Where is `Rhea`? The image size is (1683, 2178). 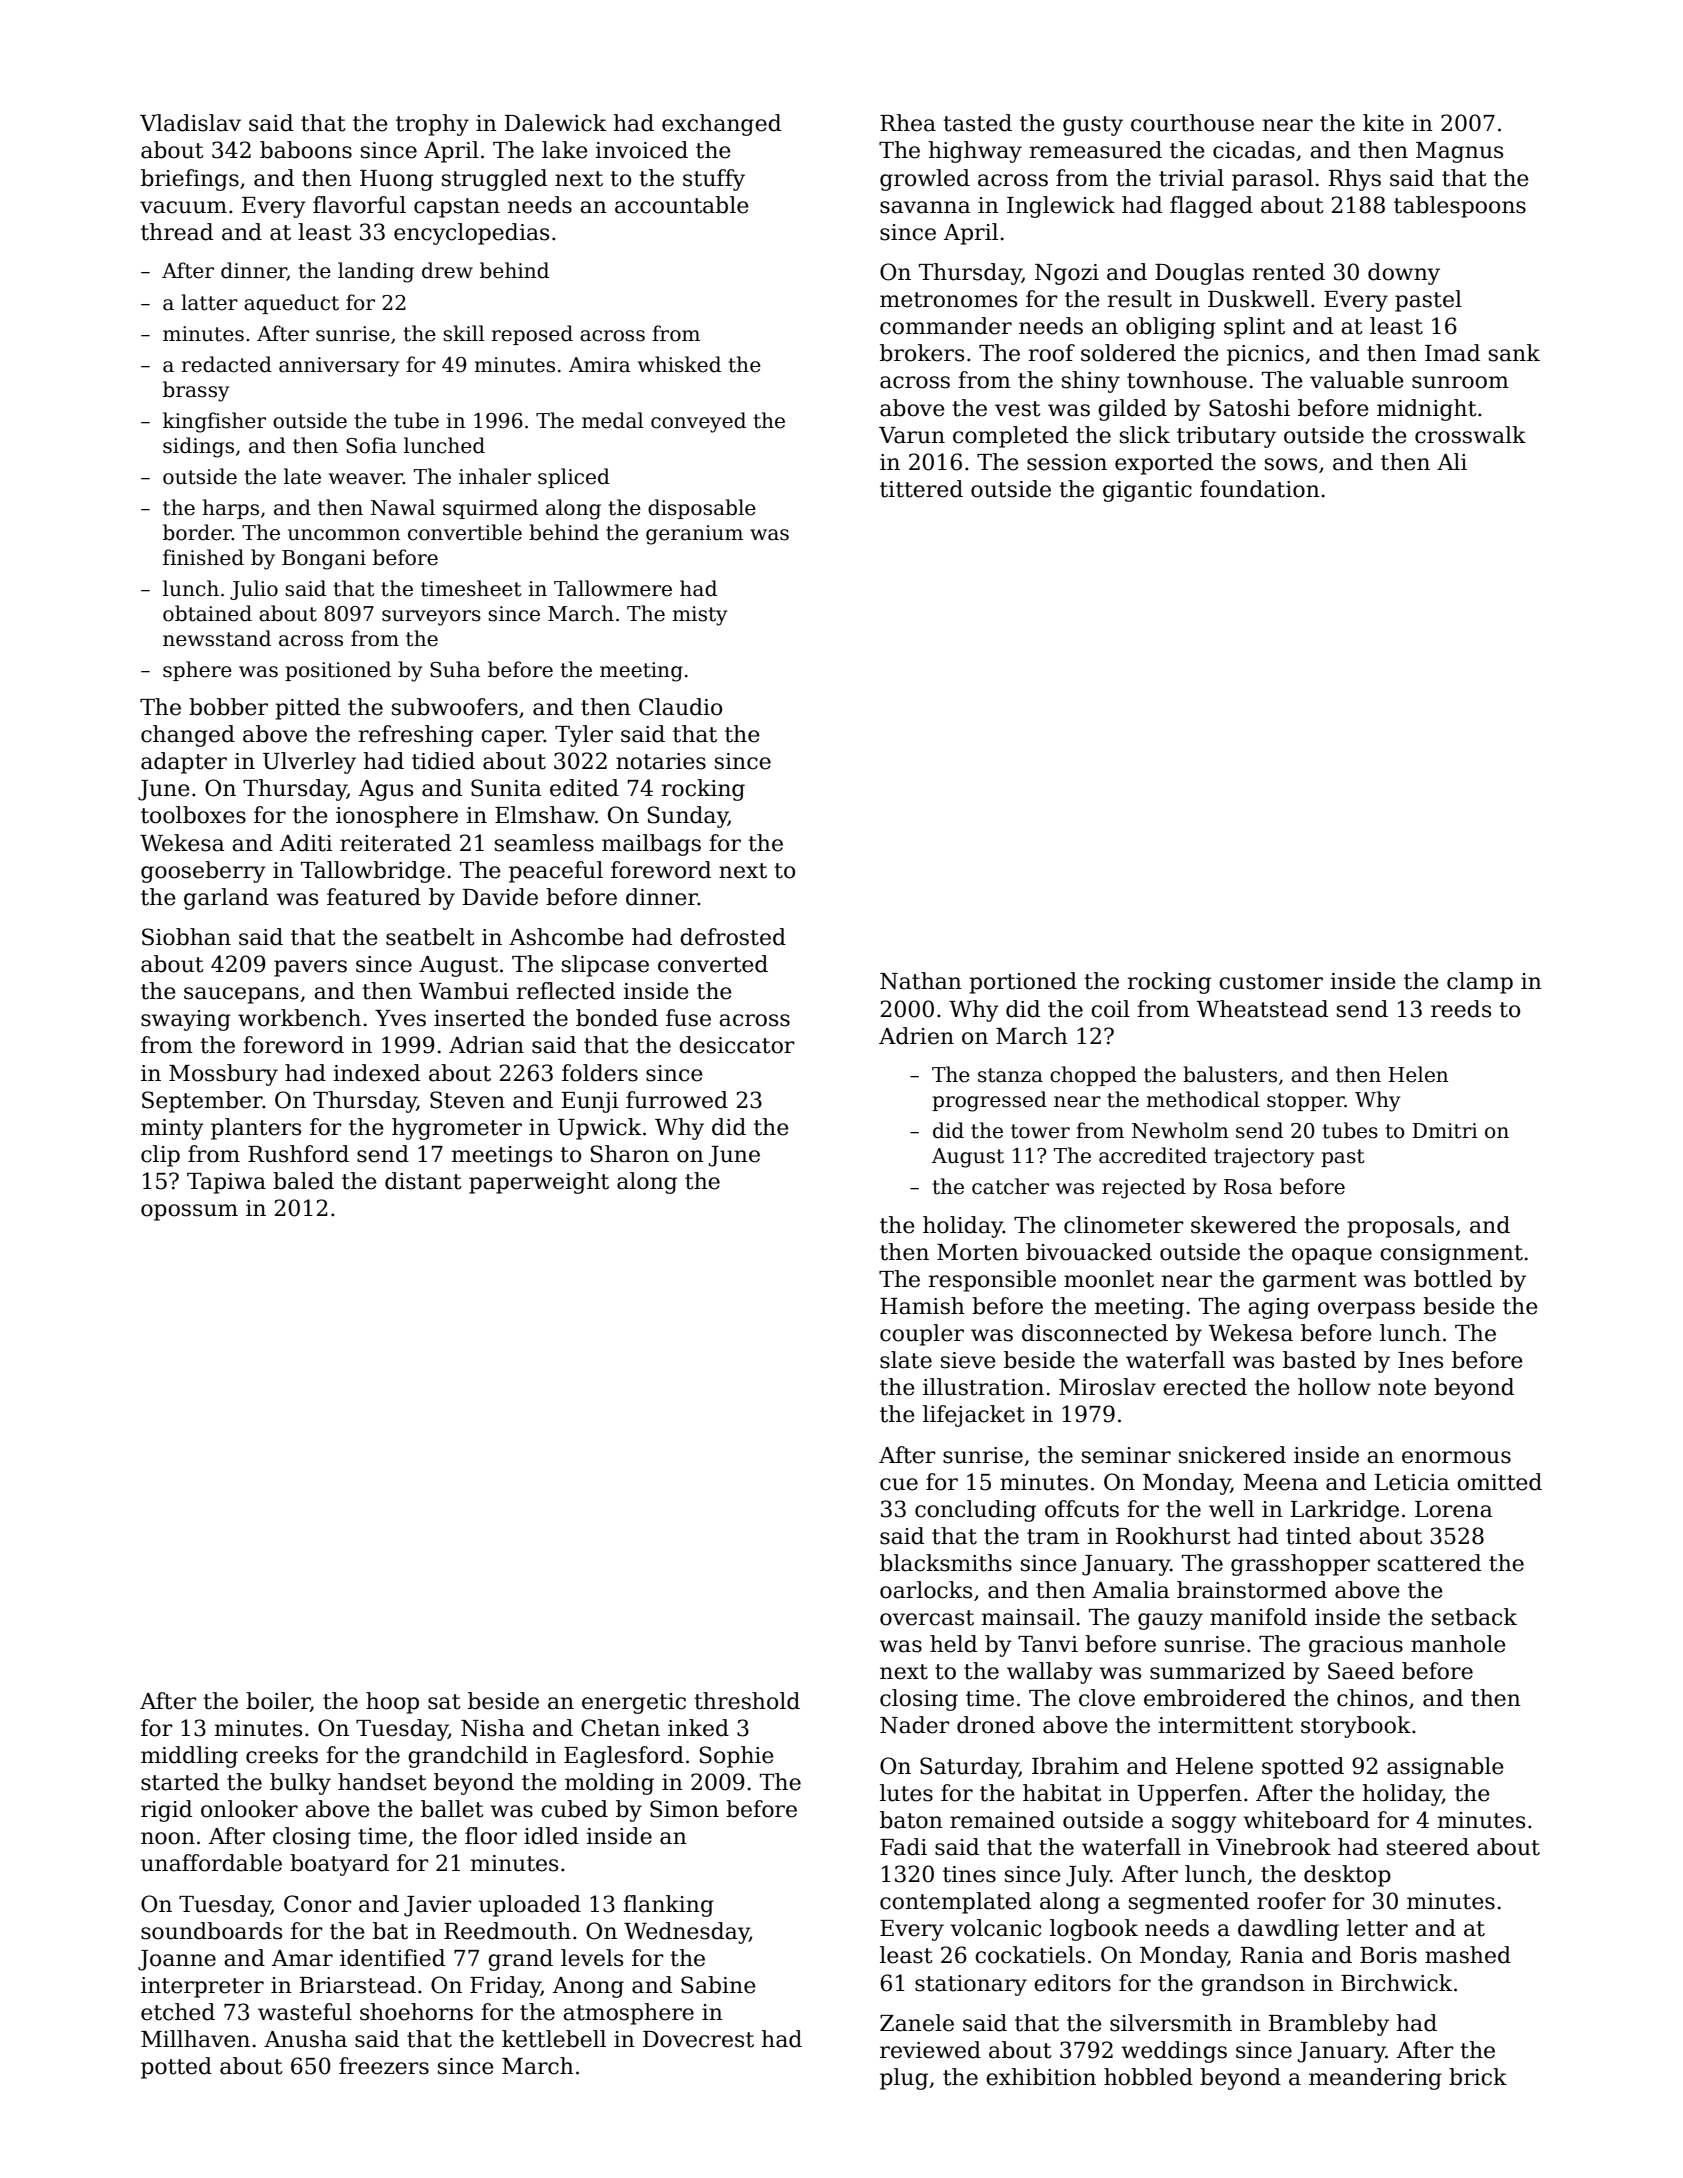 Rhea is located at coordinates (908, 123).
